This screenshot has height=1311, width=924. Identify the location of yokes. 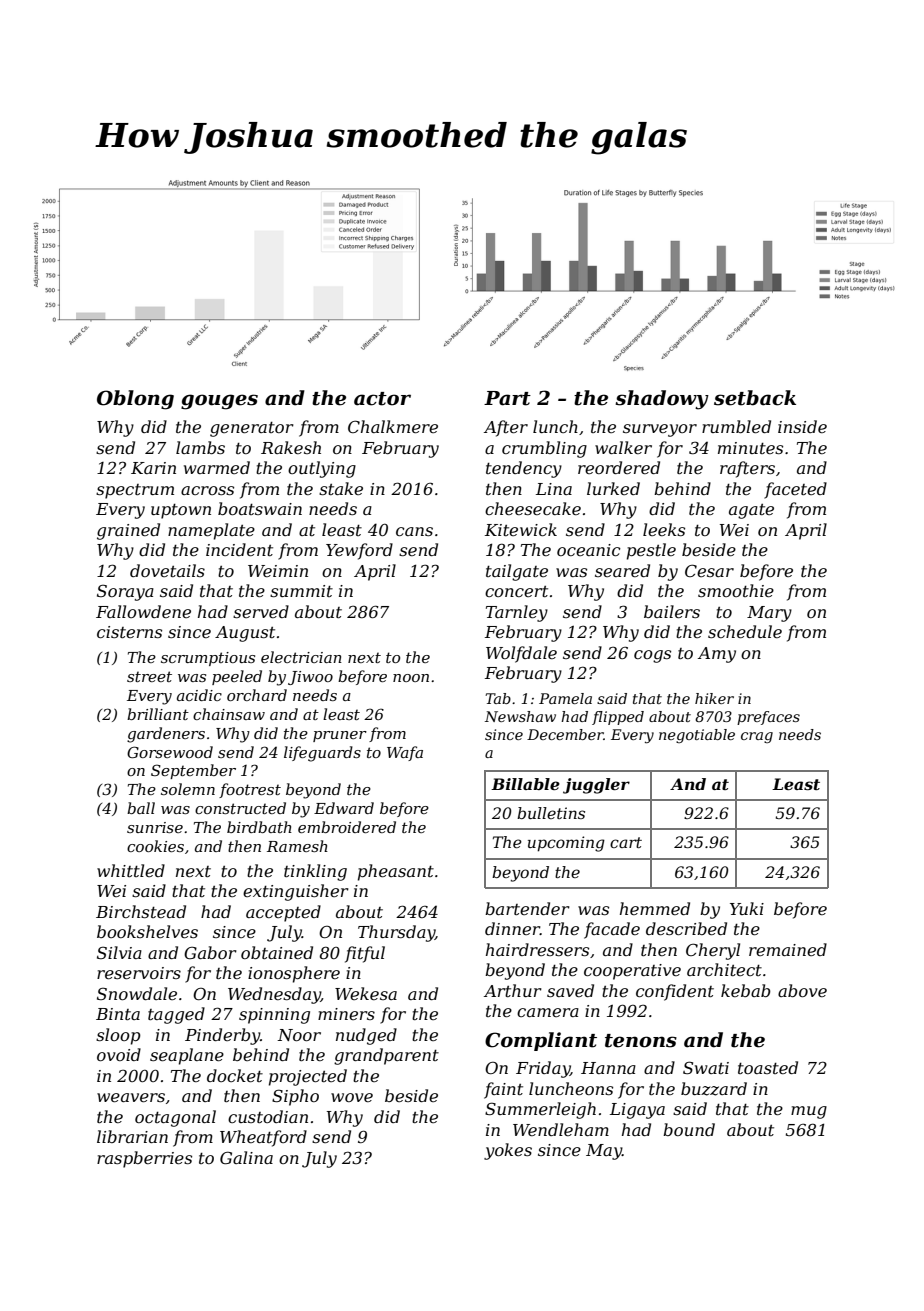
(508, 1151).
